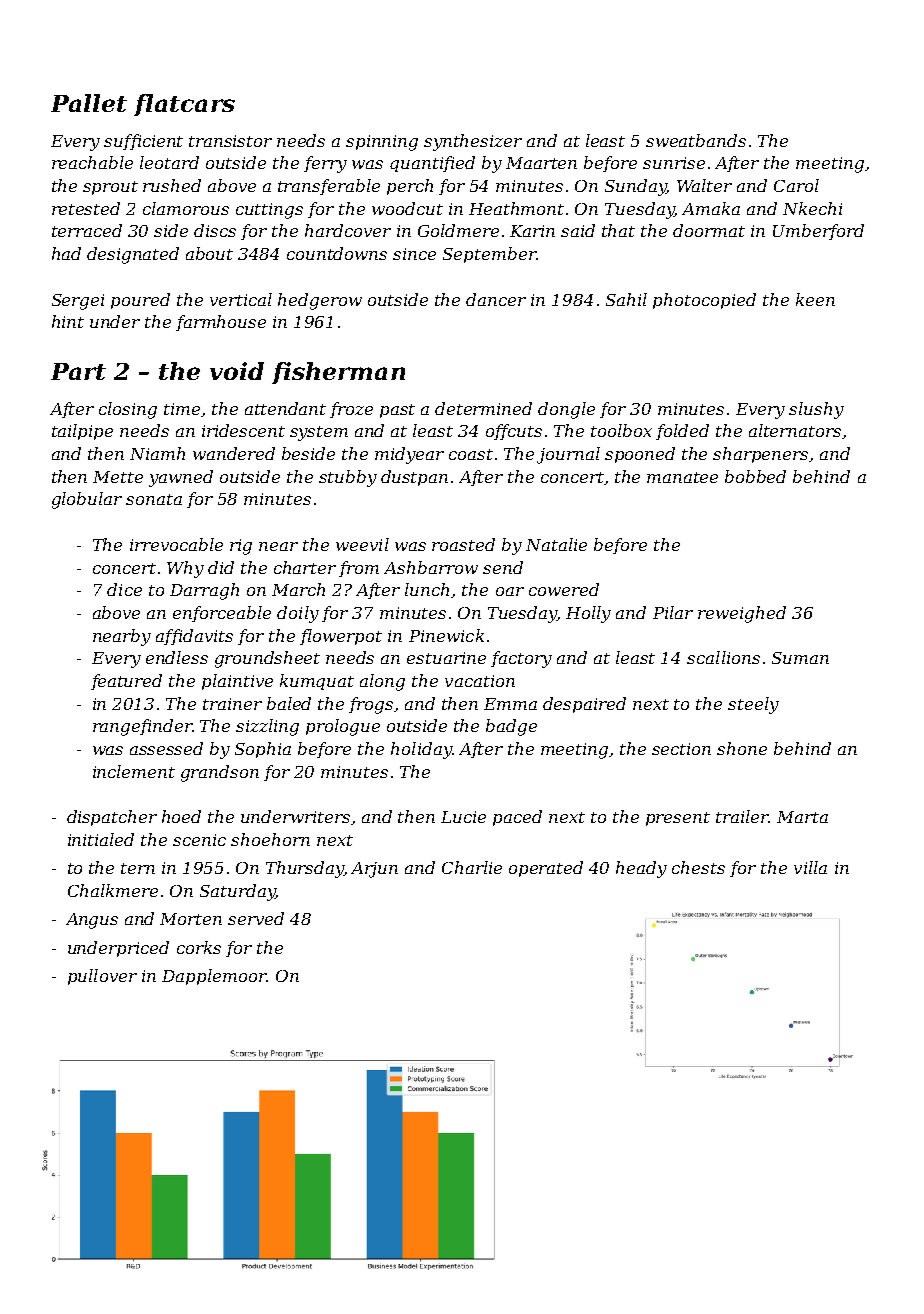  What do you see at coordinates (256, 918) in the document?
I see `served` at bounding box center [256, 918].
